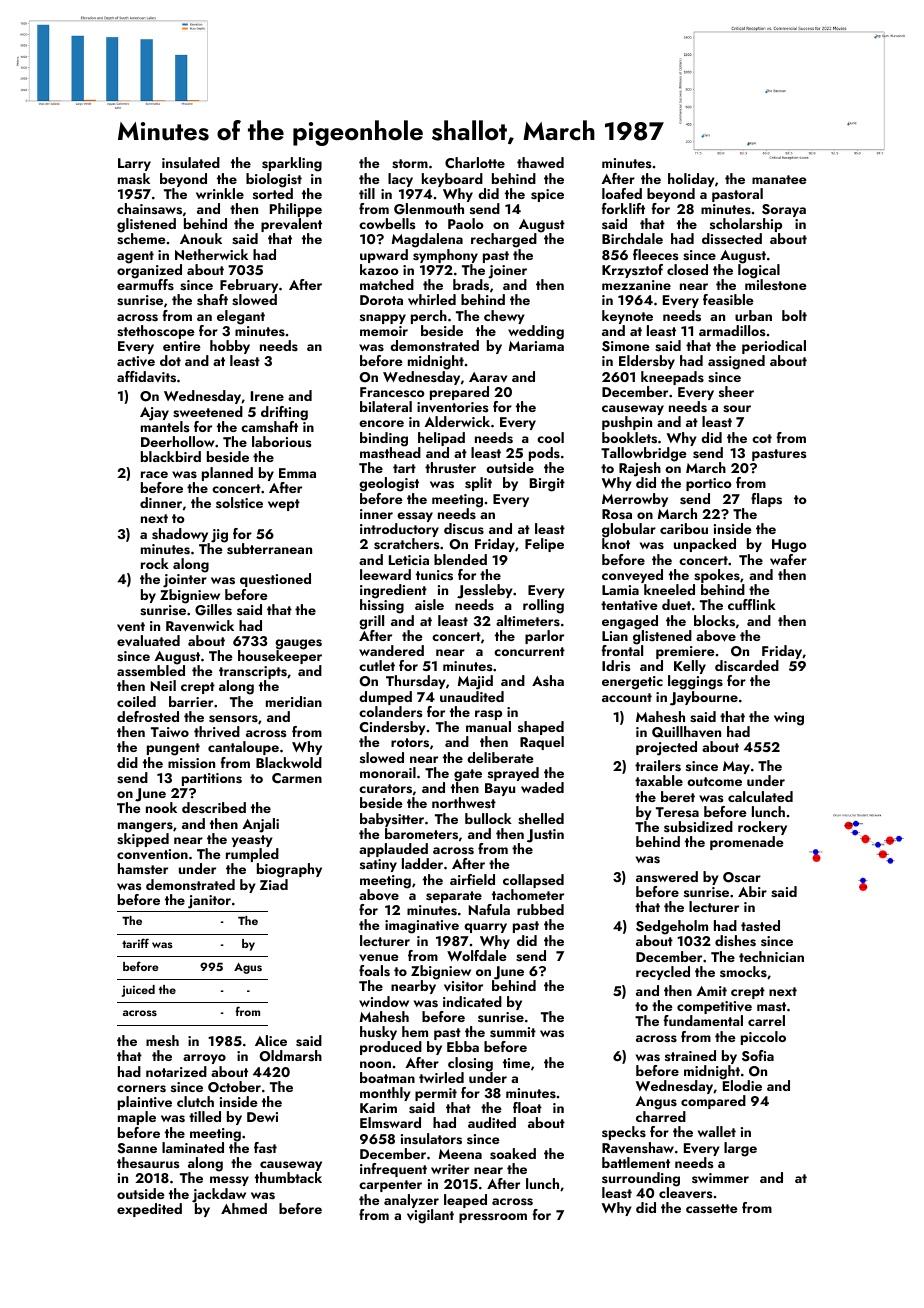 The image size is (924, 1308). I want to click on calculated, so click(760, 796).
